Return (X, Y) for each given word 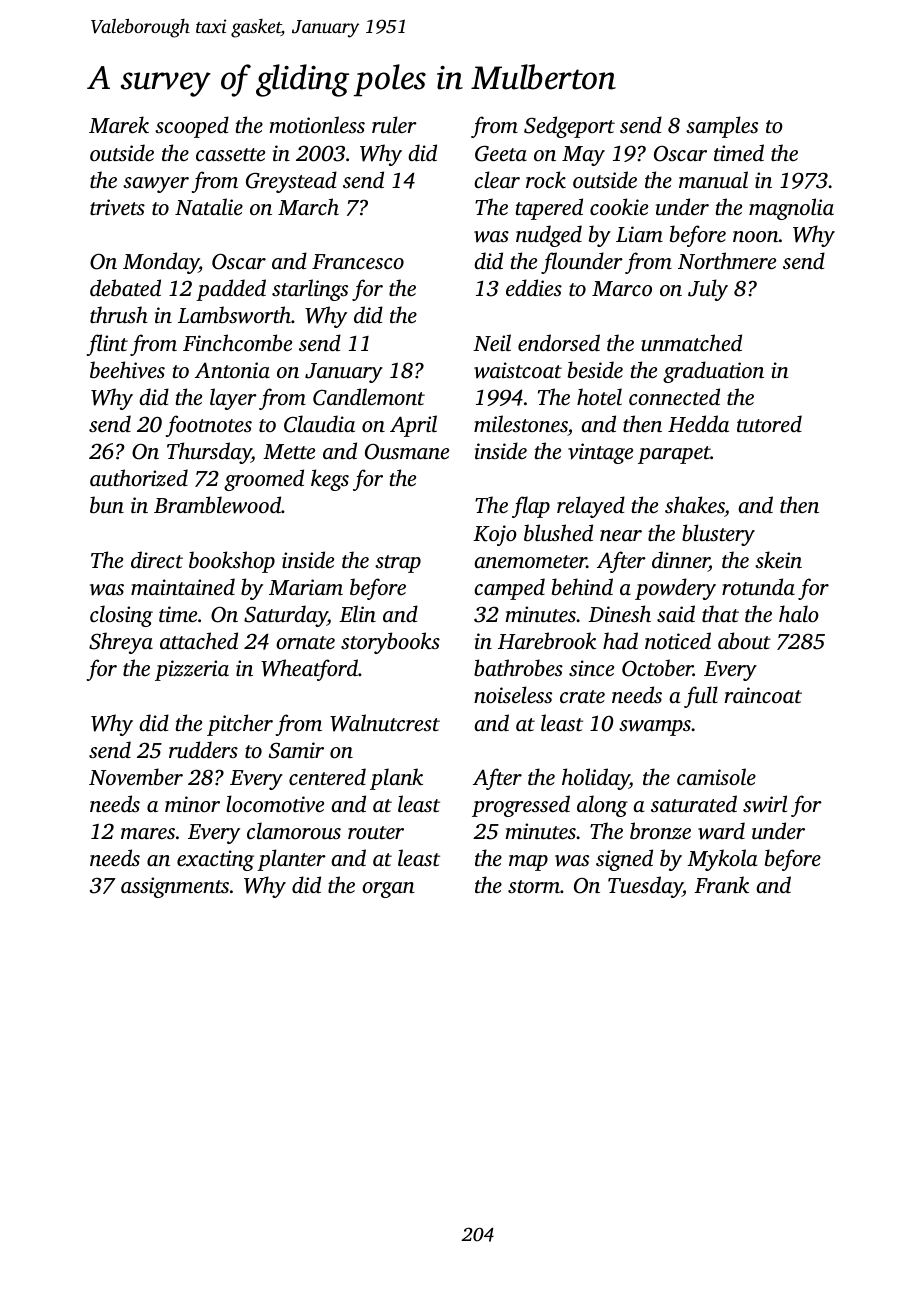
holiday (596, 779)
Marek (119, 124)
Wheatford (309, 670)
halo (799, 613)
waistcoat (518, 370)
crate (582, 696)
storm (534, 886)
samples (722, 127)
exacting (215, 860)
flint (107, 345)
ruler (394, 124)
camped (510, 589)
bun (107, 504)
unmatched (691, 342)
